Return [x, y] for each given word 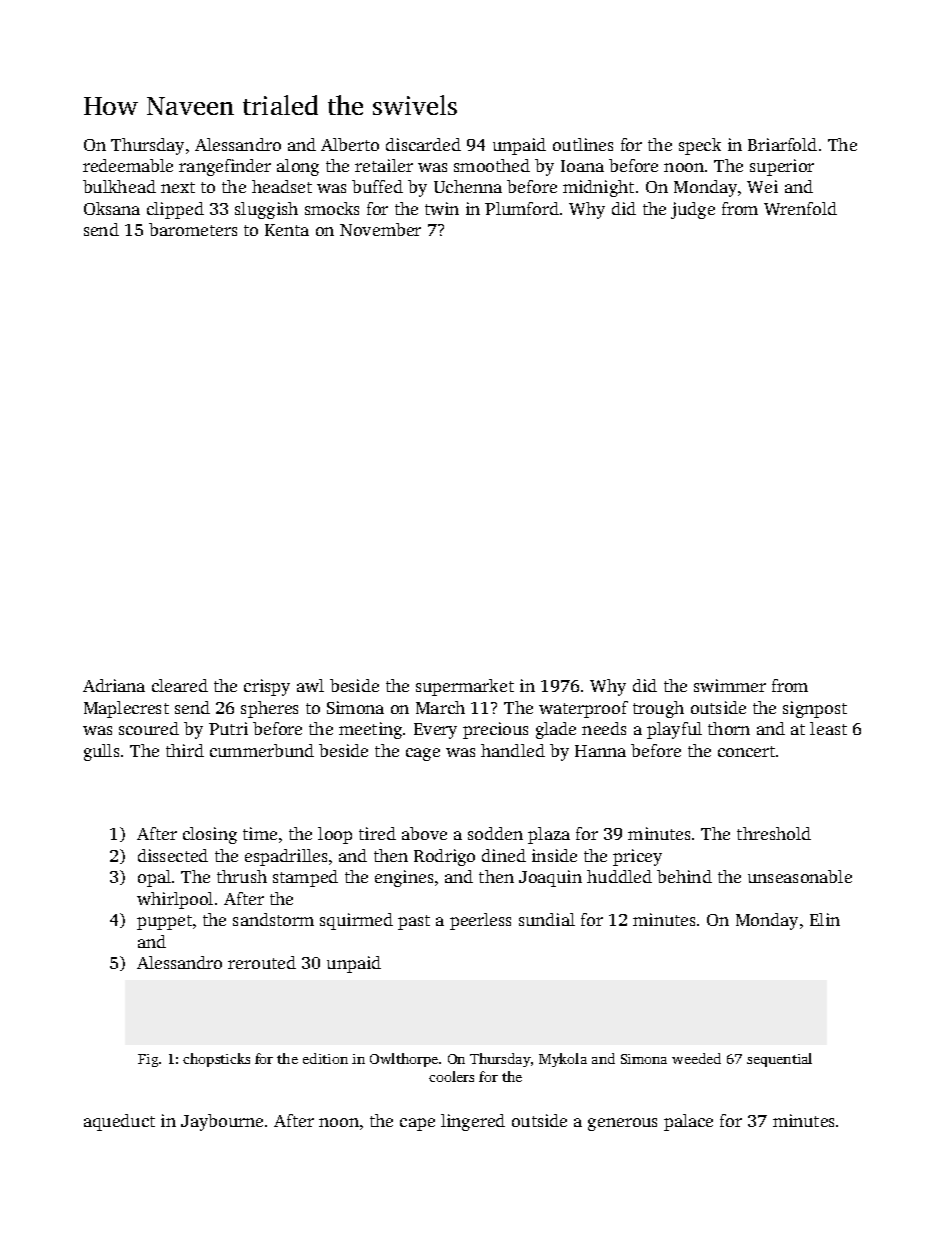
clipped [175, 210]
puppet [164, 922]
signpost [815, 709]
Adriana [114, 685]
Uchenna [468, 186]
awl [310, 685]
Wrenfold [800, 208]
